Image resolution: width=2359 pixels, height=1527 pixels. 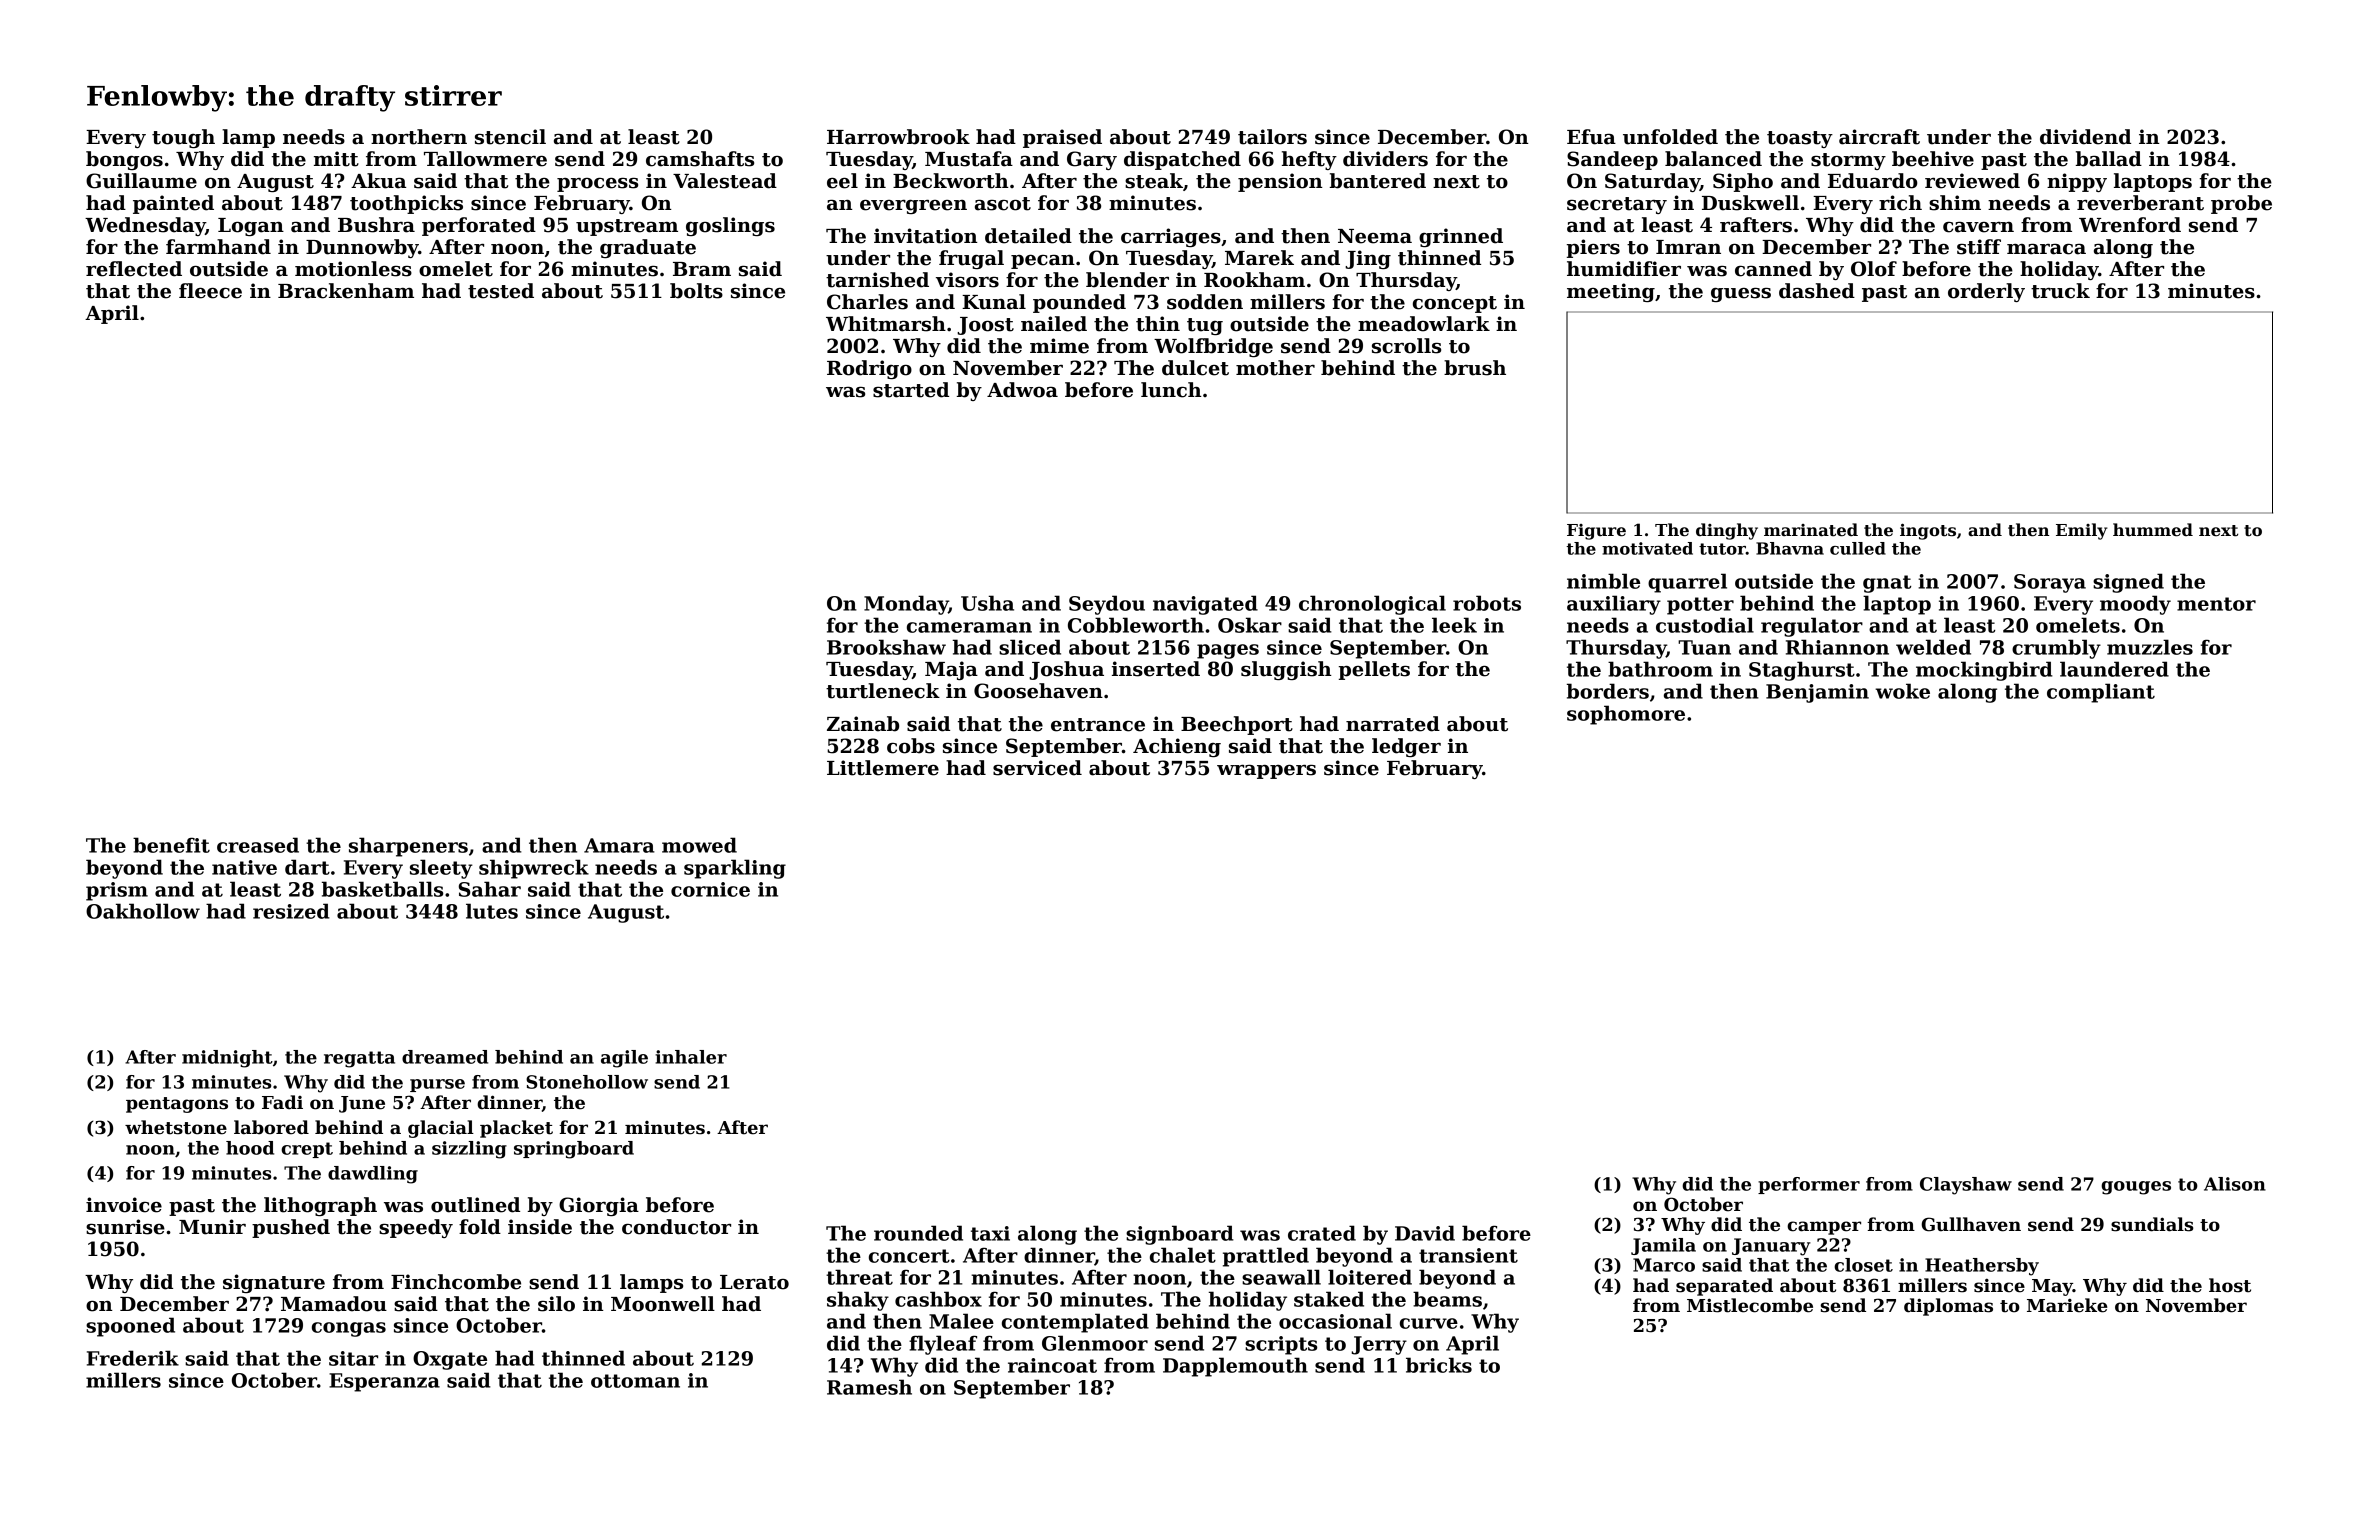 I want to click on bricks, so click(x=1439, y=1365).
